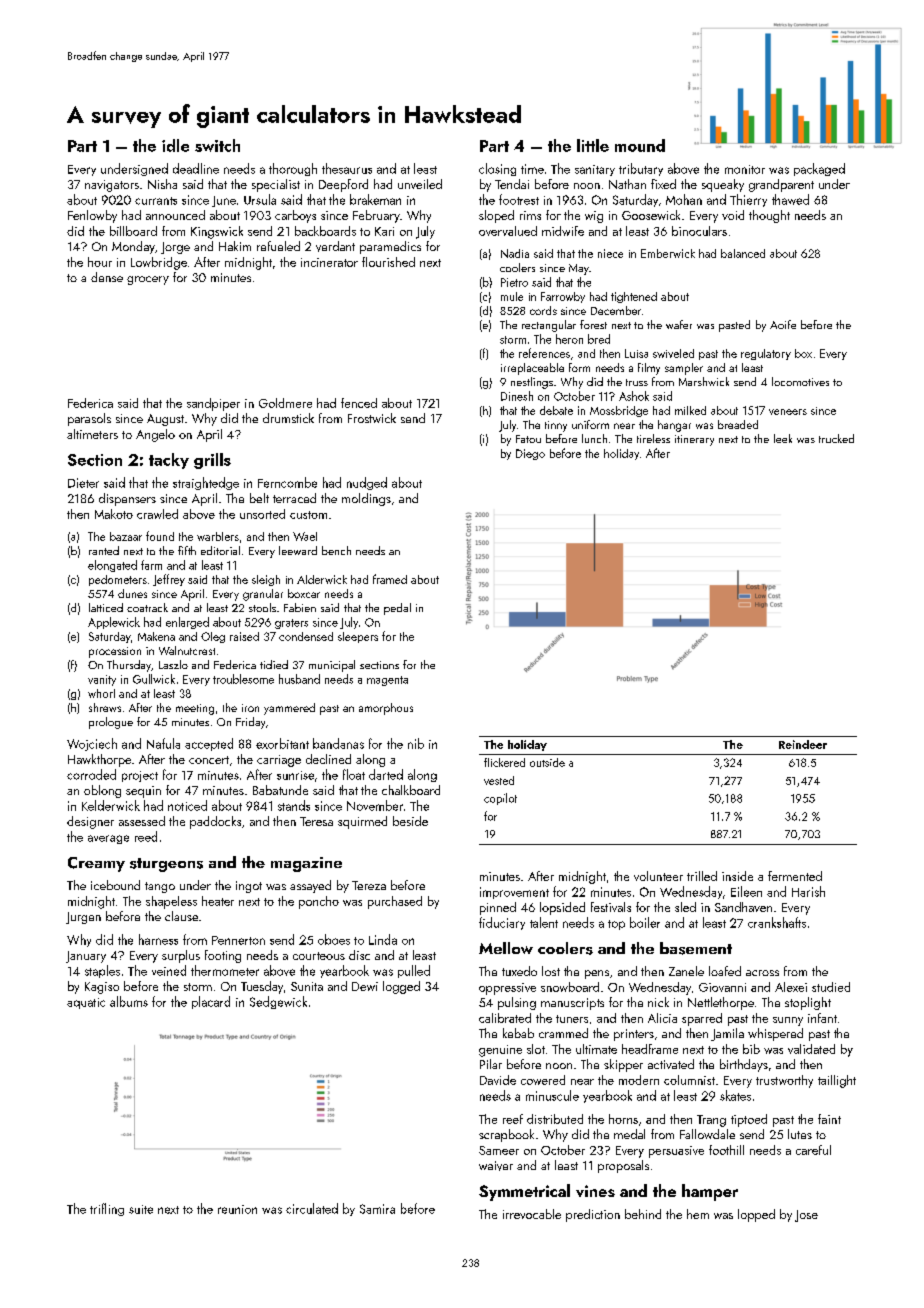  Describe the element at coordinates (743, 253) in the page. I see `balanced` at that location.
